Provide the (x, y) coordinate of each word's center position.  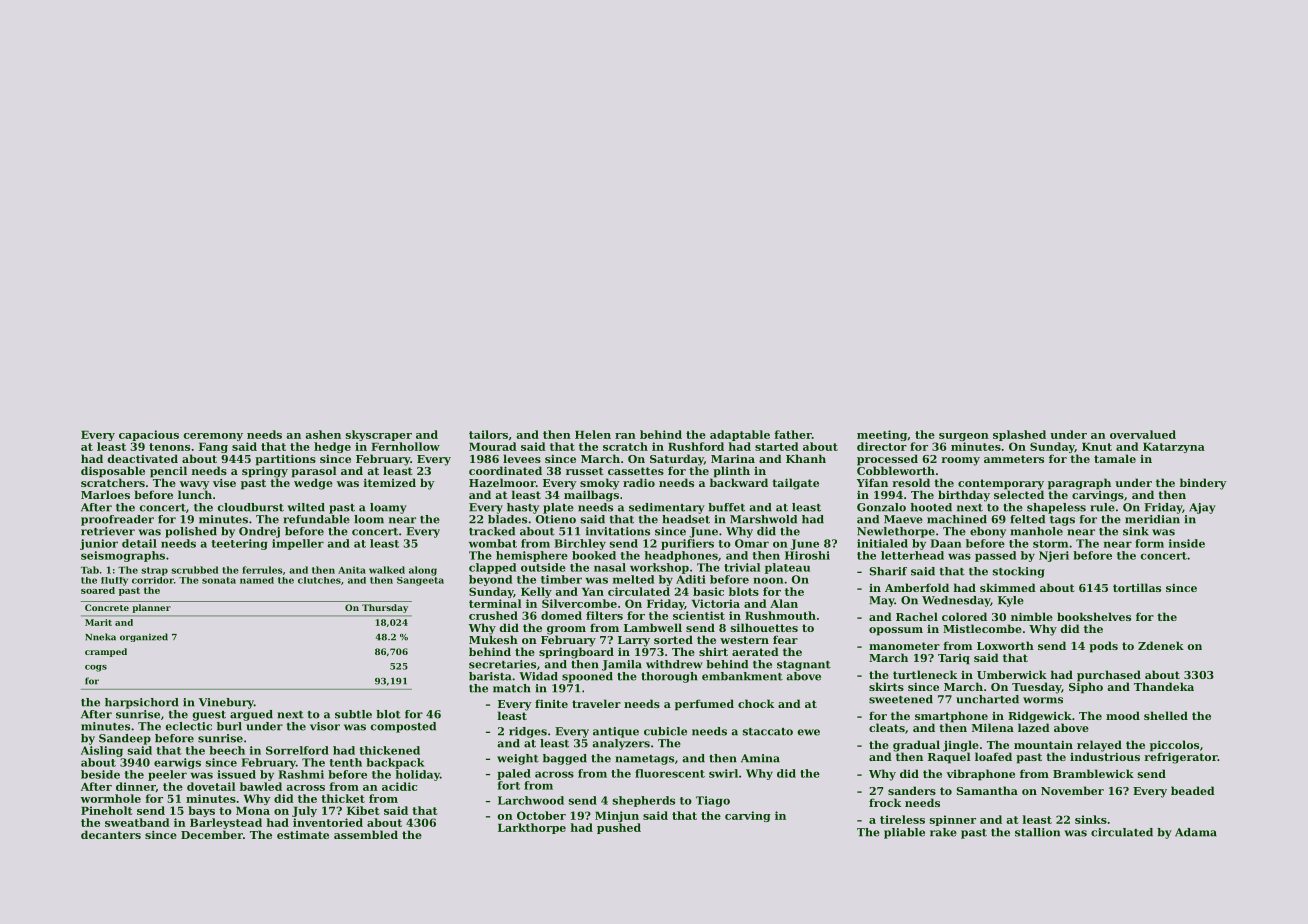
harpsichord (142, 703)
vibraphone (980, 775)
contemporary (1001, 484)
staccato (768, 732)
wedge (313, 484)
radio (639, 482)
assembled (366, 834)
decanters (111, 834)
